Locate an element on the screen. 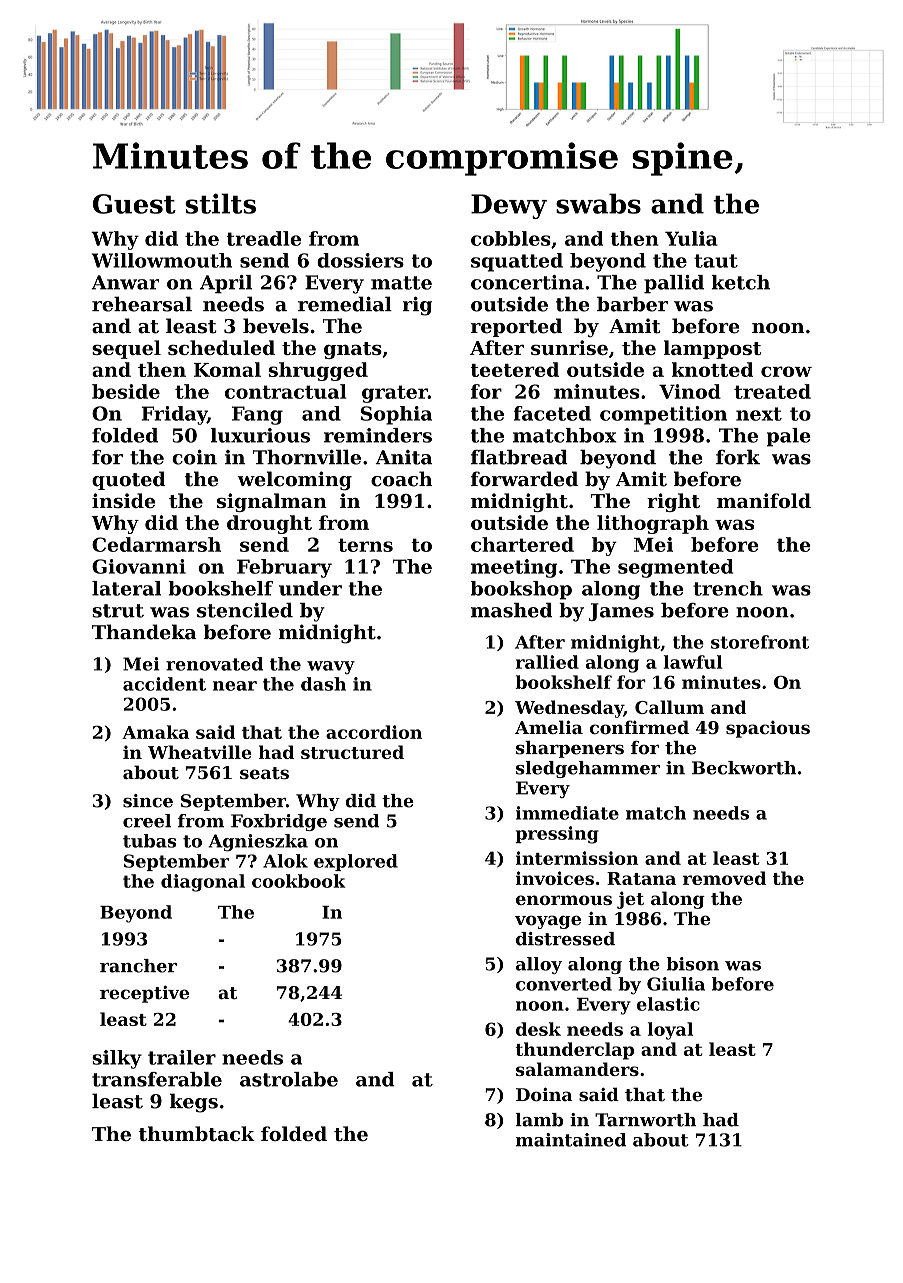 This screenshot has width=903, height=1283. bookshop is located at coordinates (521, 590).
